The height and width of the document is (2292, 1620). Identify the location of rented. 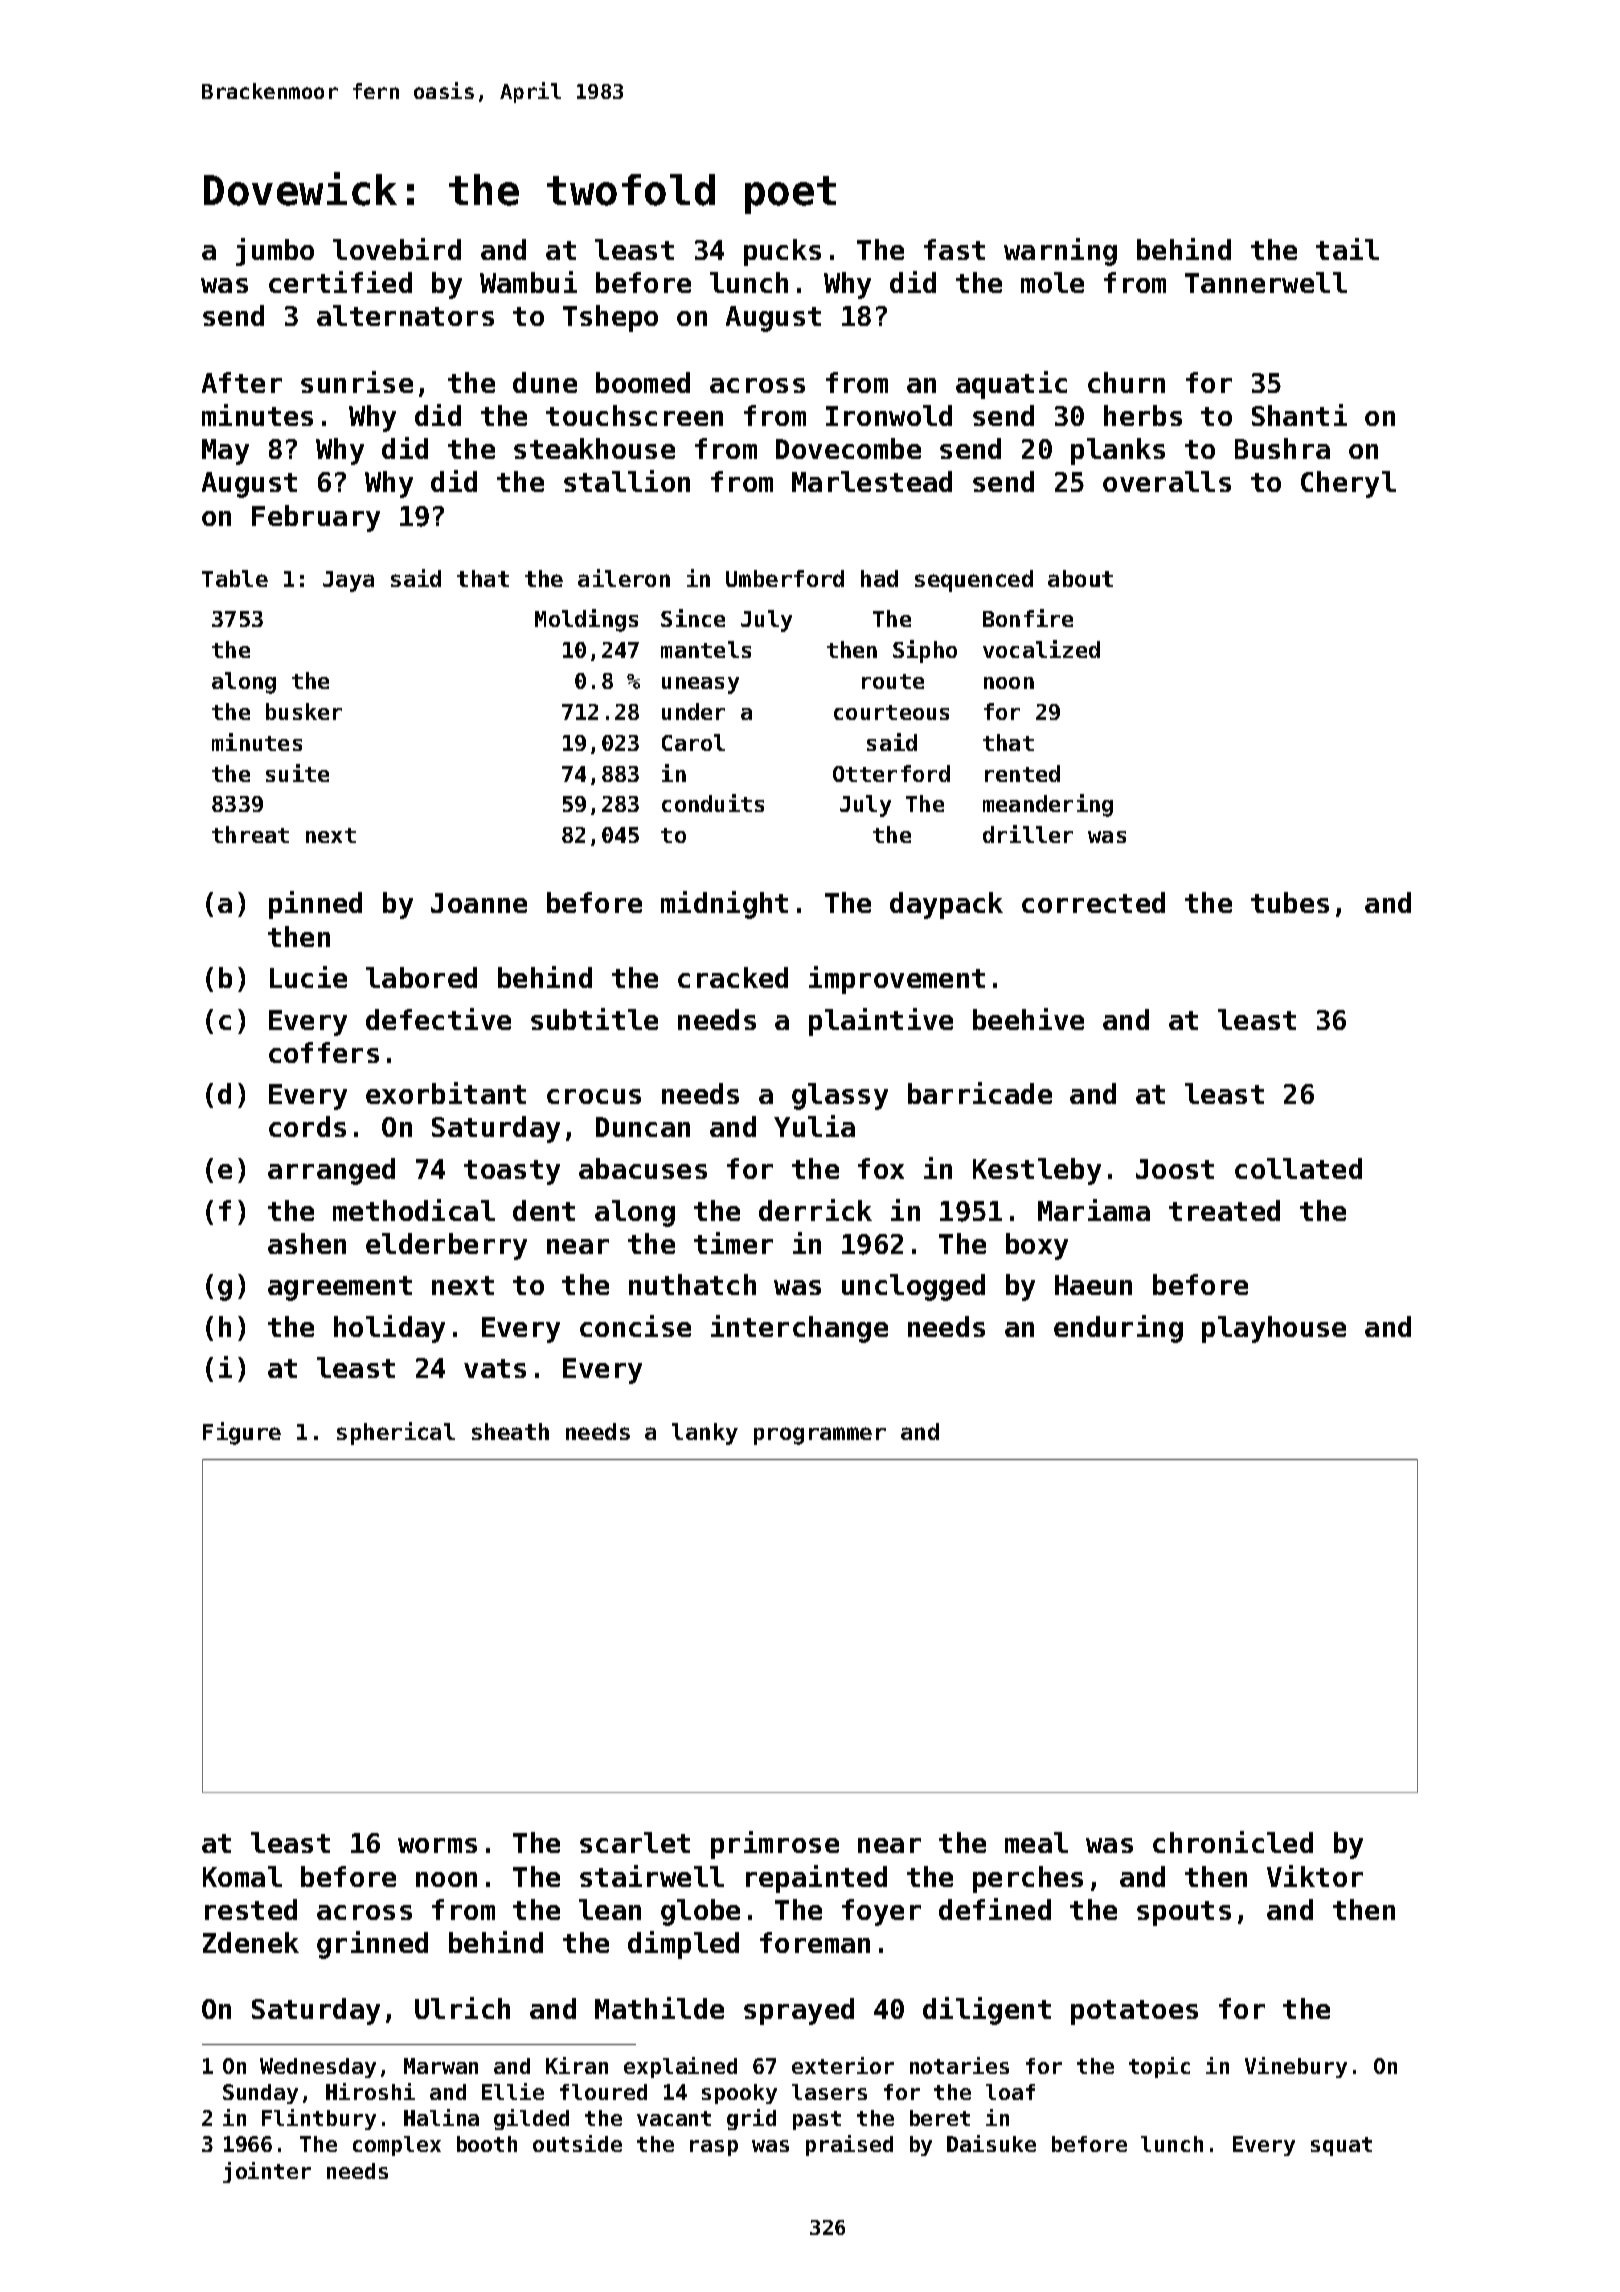
(1022, 773).
